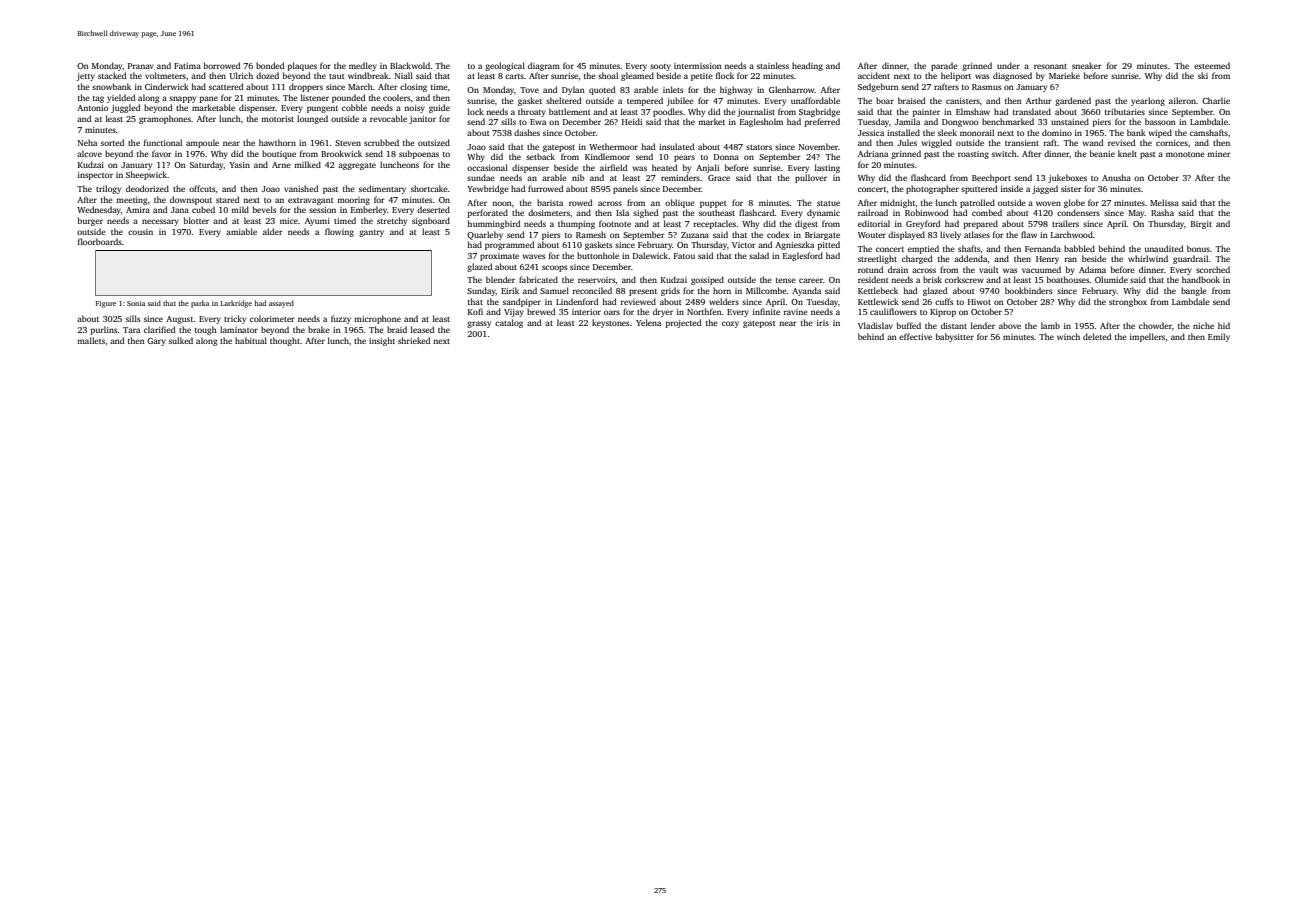  I want to click on Jana, so click(180, 210).
